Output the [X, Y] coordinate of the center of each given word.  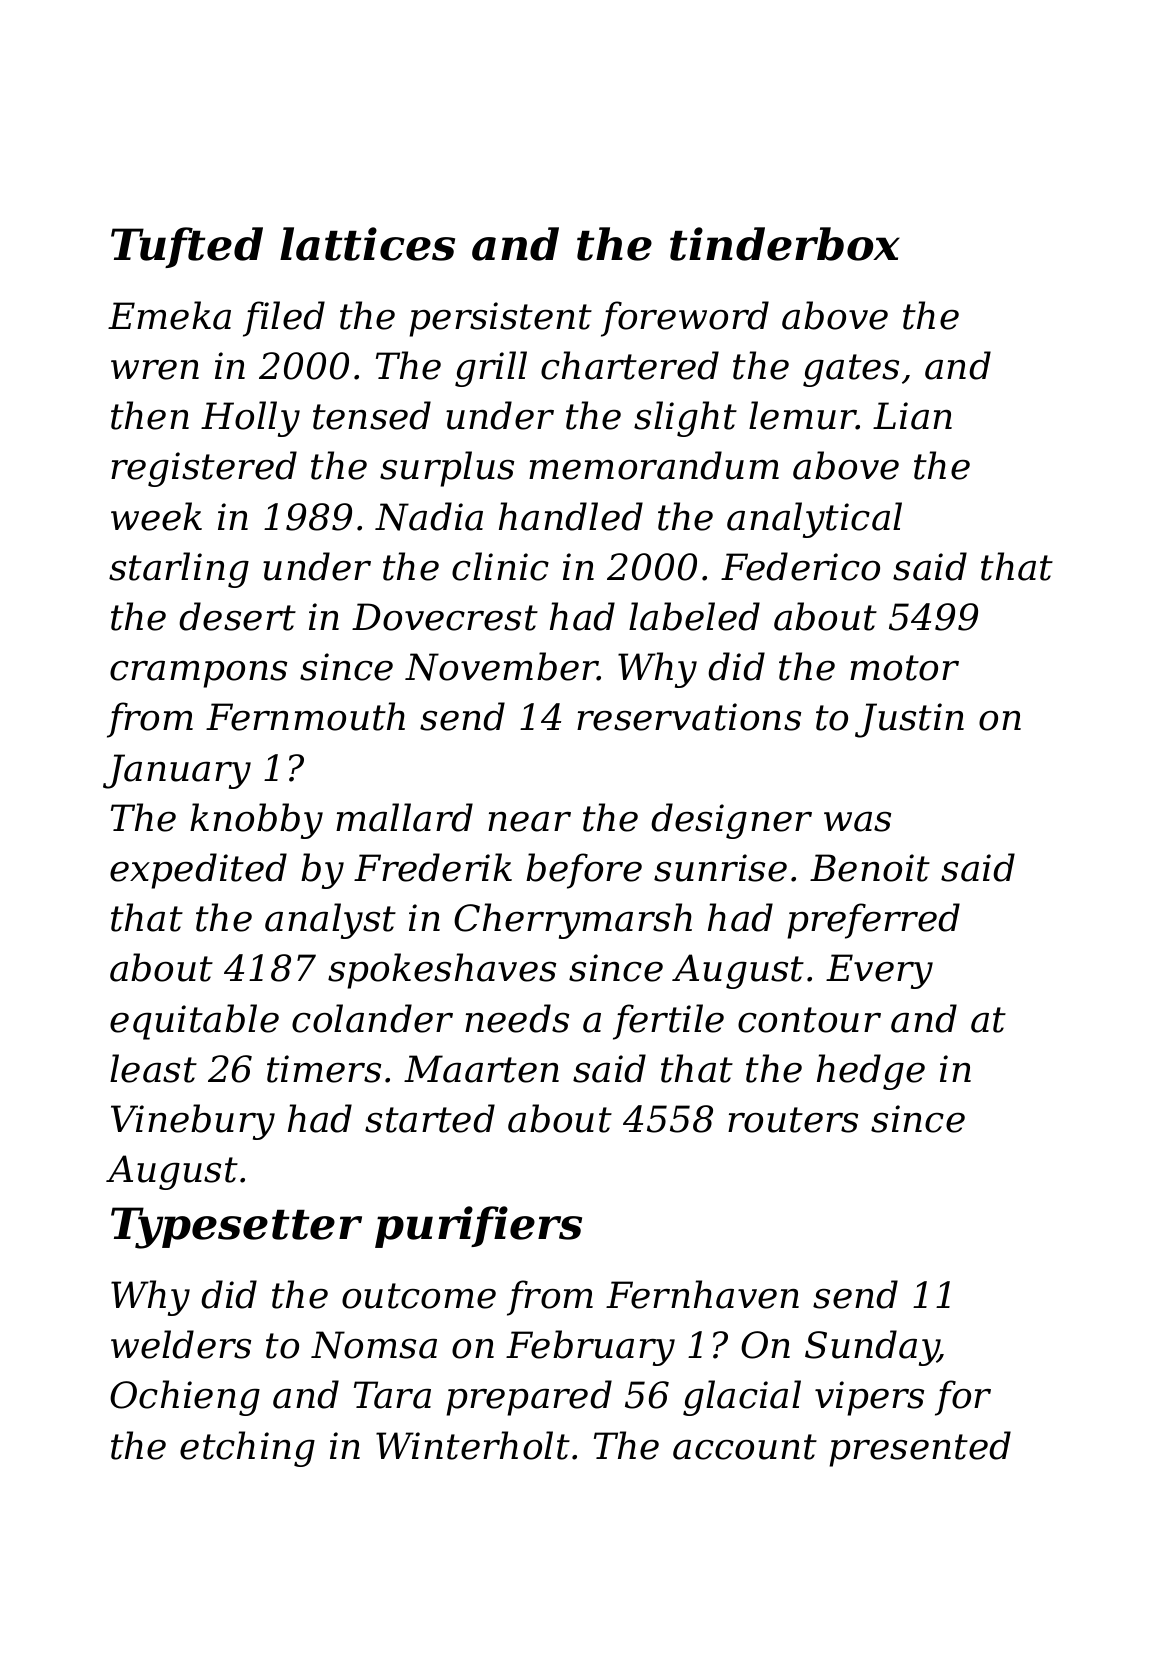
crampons [198, 674]
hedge [871, 1072]
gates [851, 370]
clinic [500, 566]
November [501, 666]
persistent [500, 319]
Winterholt [473, 1445]
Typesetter [236, 1228]
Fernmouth [305, 716]
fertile [668, 1022]
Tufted [187, 247]
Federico [800, 566]
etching [247, 1449]
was [857, 821]
